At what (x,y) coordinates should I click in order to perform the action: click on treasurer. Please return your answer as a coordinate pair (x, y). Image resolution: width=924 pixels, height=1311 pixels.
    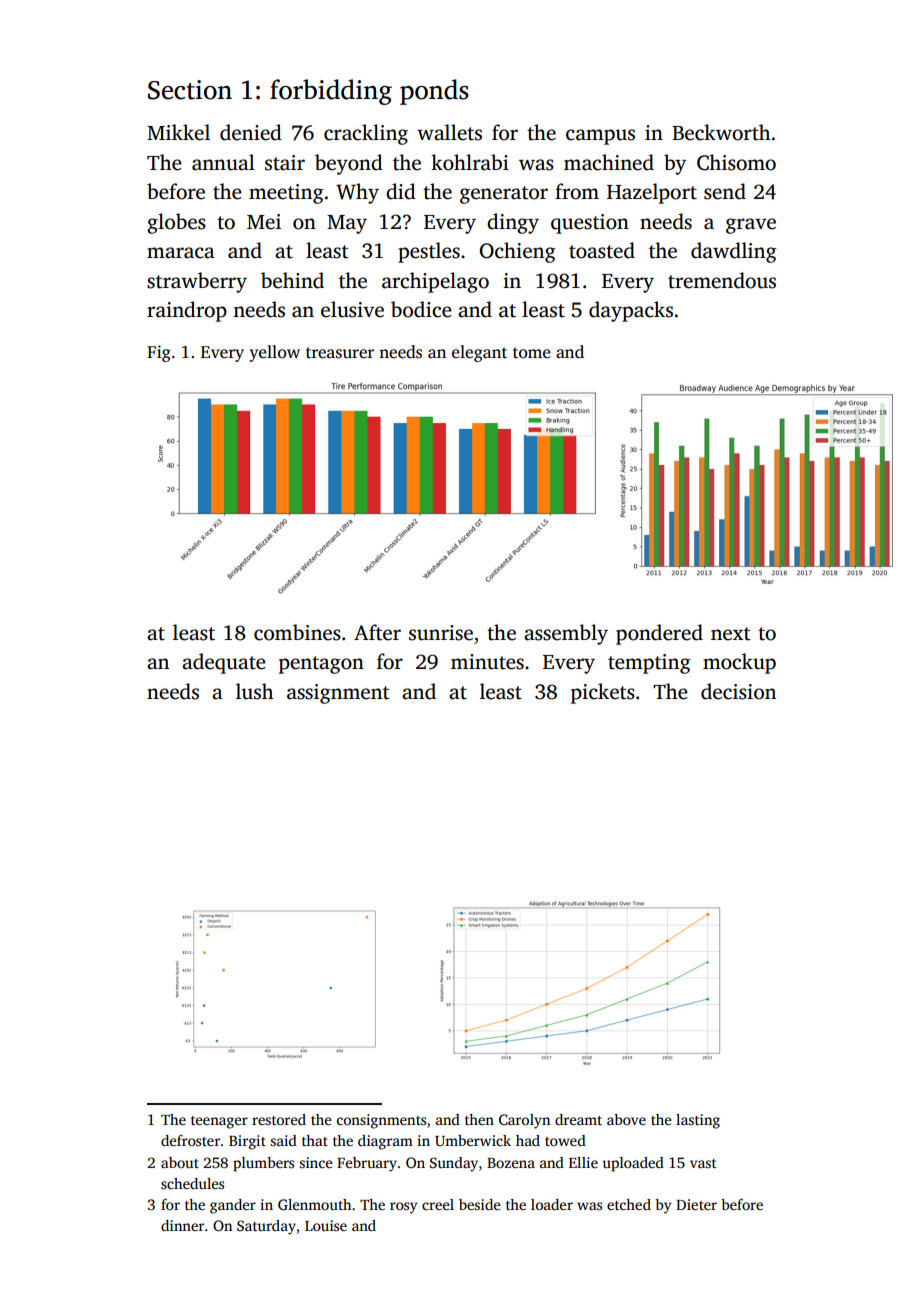
    Looking at the image, I should click on (340, 353).
